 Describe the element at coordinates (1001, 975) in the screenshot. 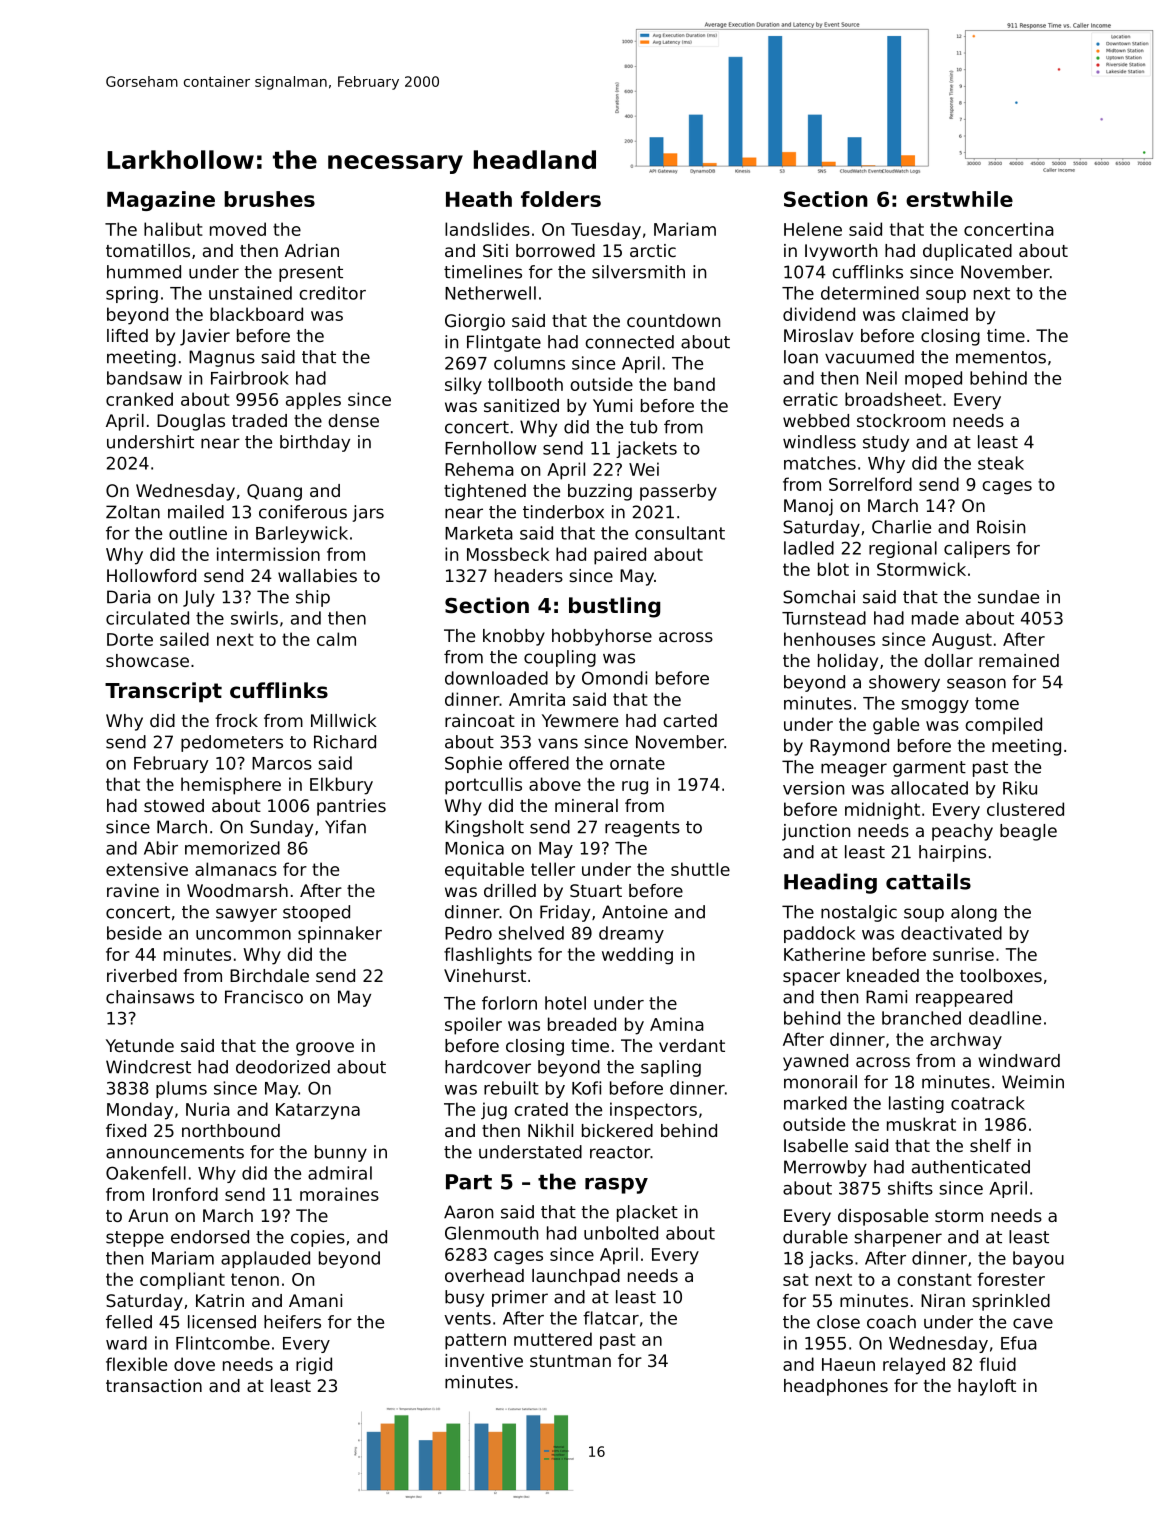

I see `toolboxes` at that location.
